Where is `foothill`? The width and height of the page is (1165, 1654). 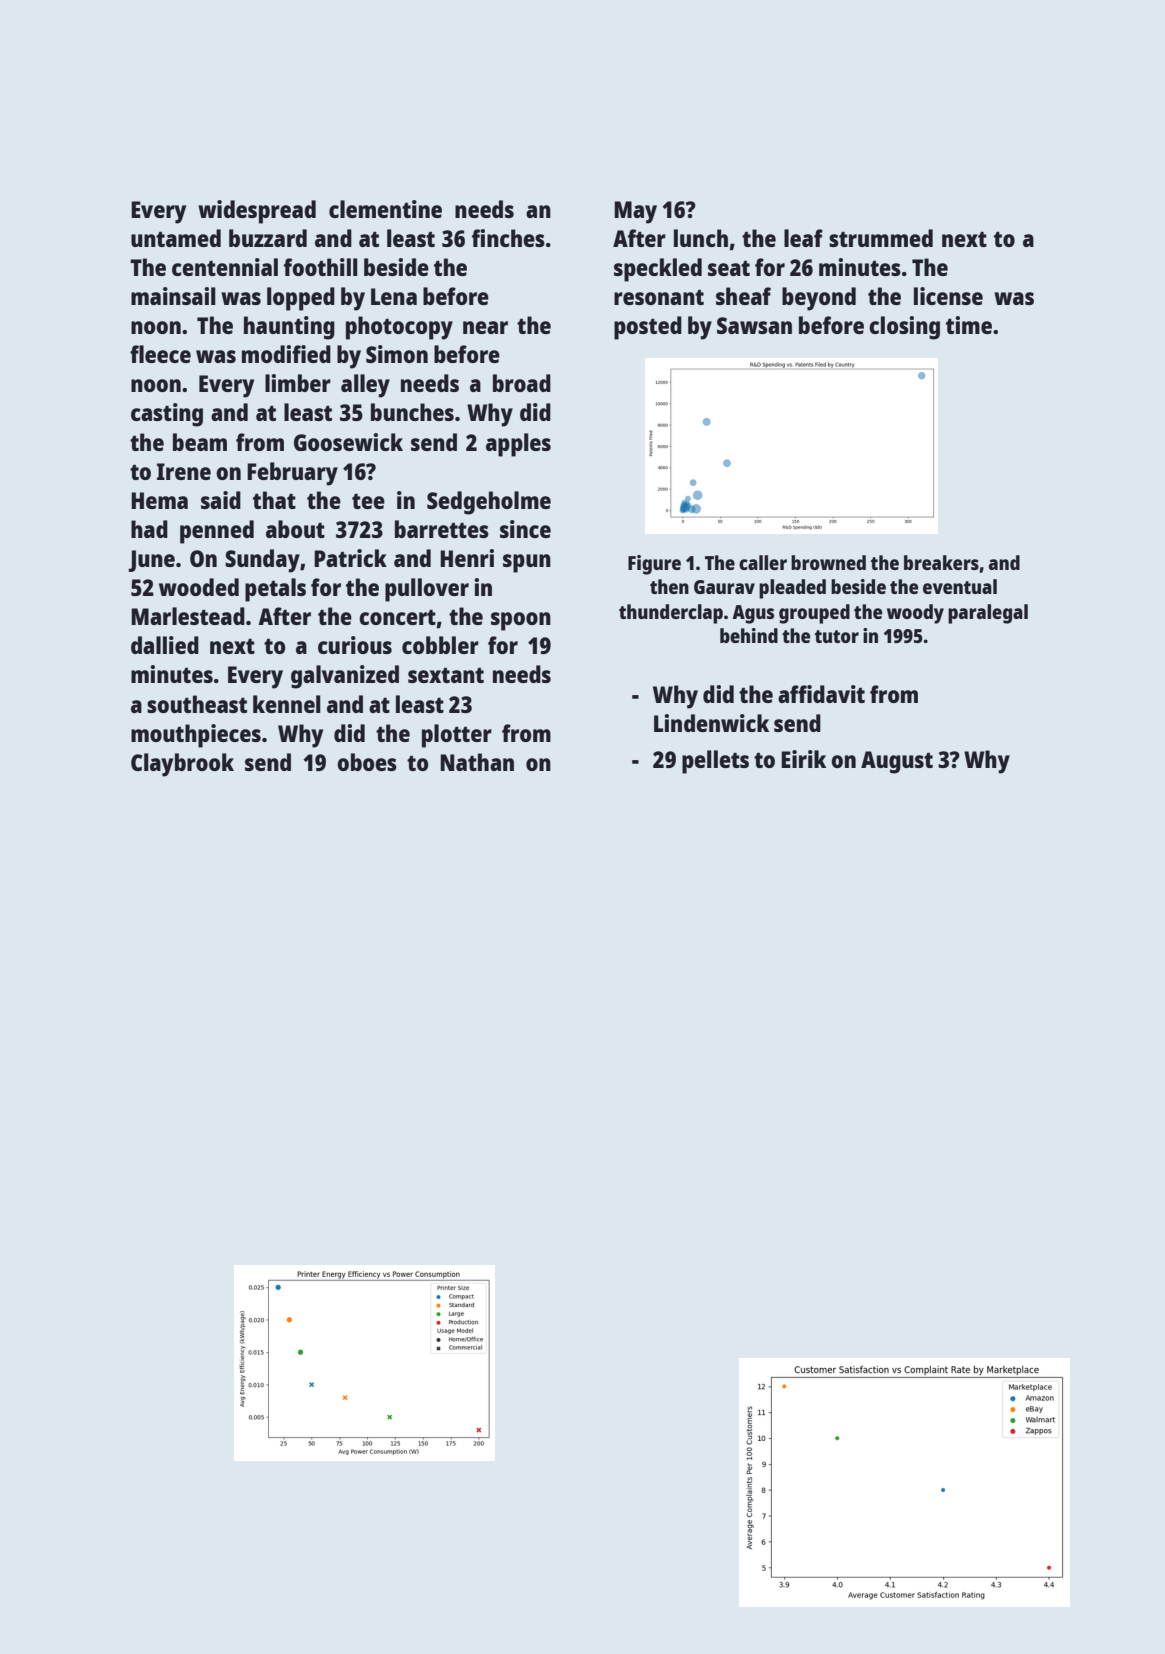
foothill is located at coordinates (321, 267).
